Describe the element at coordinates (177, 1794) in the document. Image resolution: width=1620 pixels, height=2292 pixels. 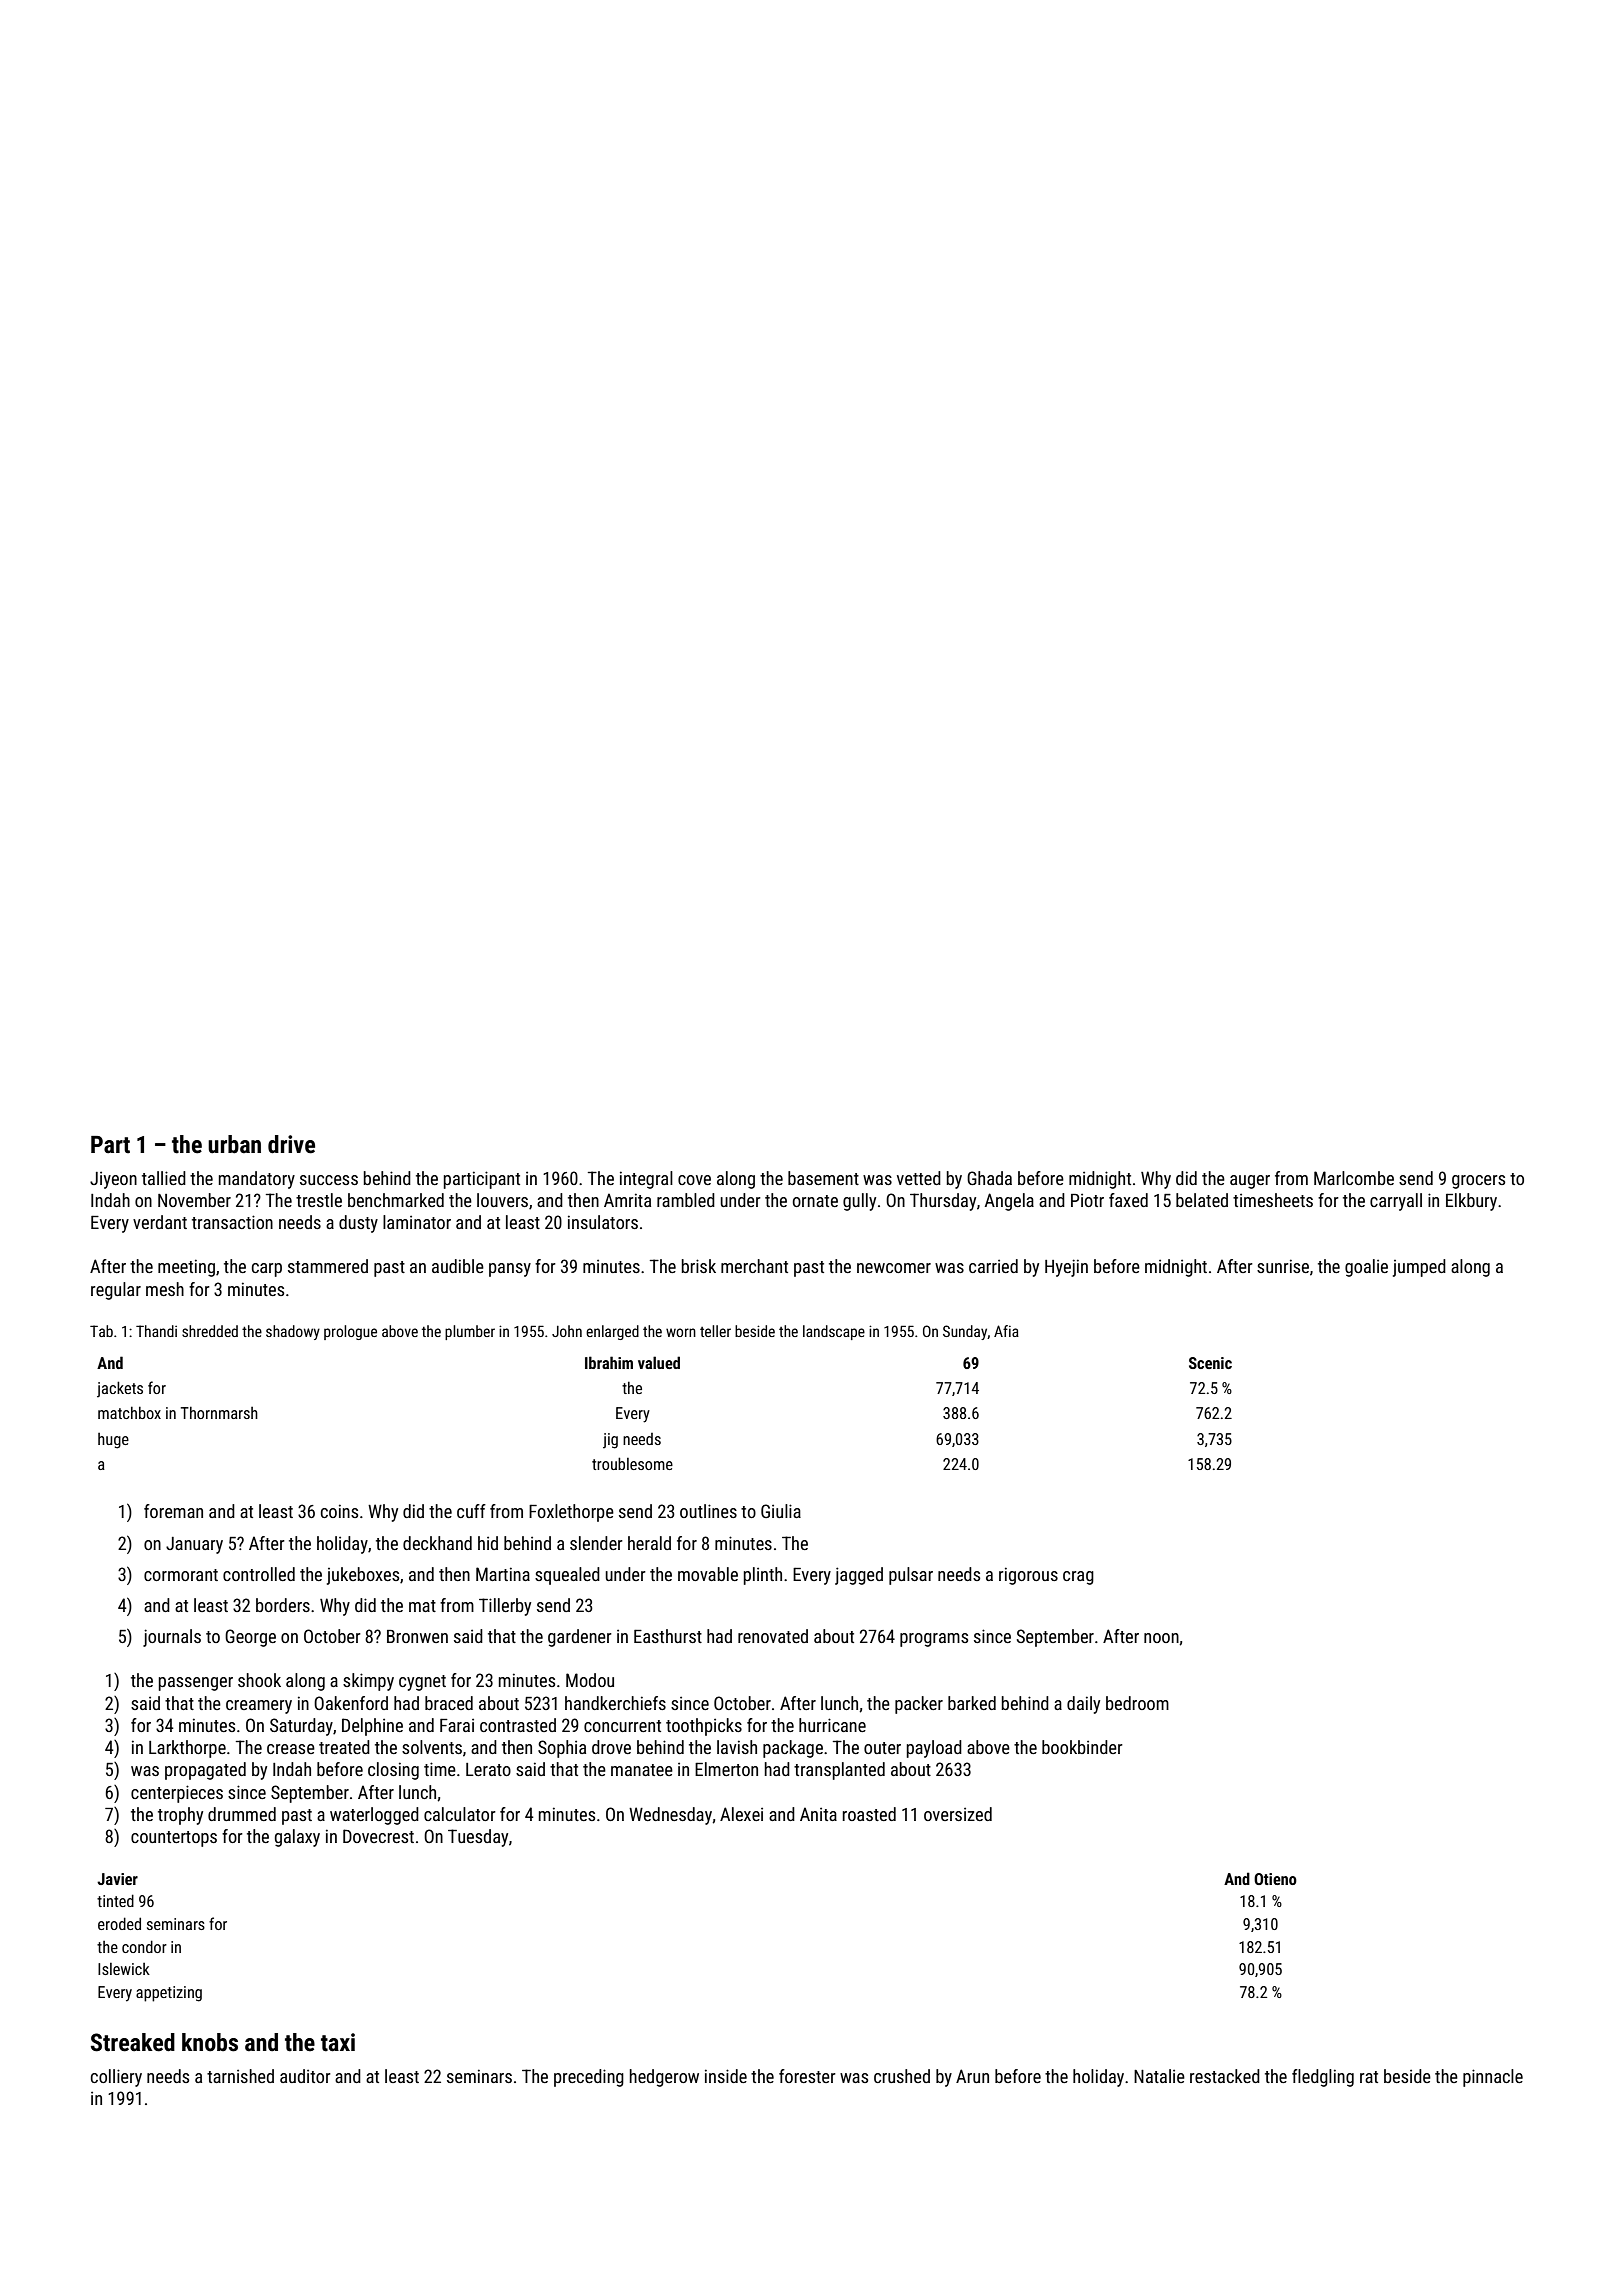
I see `centerpieces` at that location.
